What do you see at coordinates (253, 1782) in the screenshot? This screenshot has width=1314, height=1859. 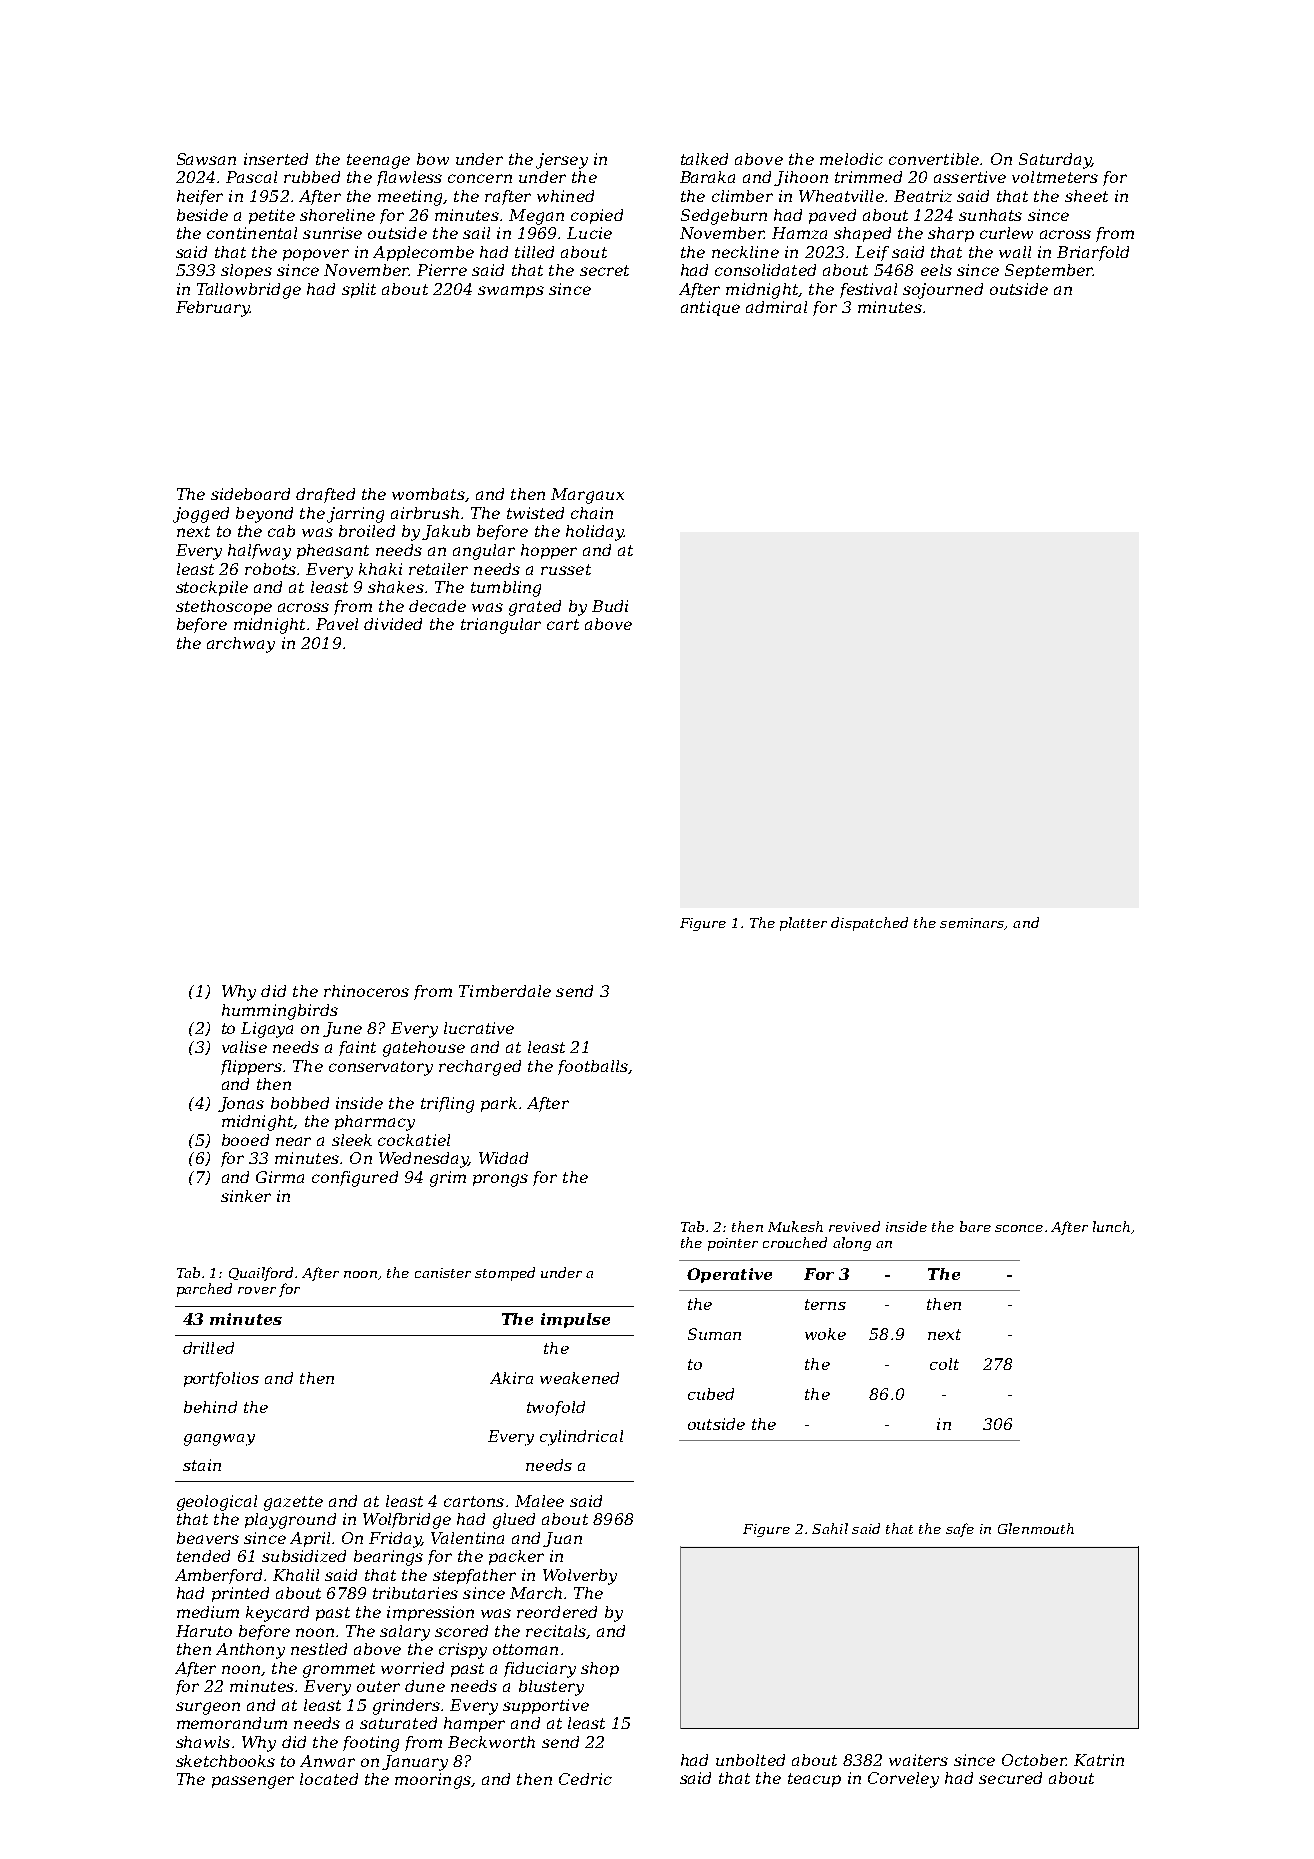 I see `passenger` at bounding box center [253, 1782].
